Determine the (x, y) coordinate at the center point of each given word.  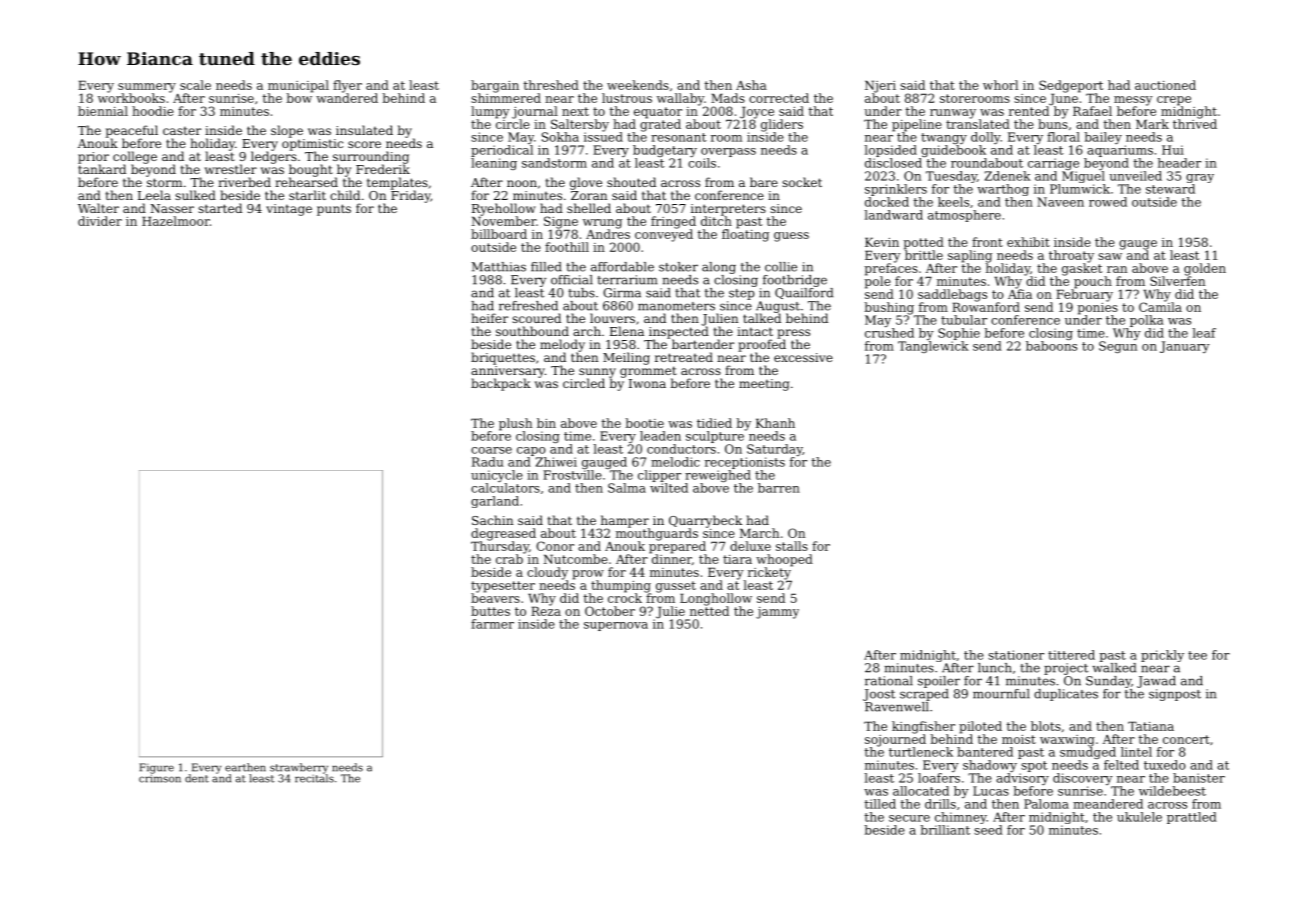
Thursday (500, 547)
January (1185, 347)
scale (195, 85)
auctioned (1165, 85)
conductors (681, 449)
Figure (156, 768)
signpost (1175, 695)
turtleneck (921, 752)
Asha (751, 85)
